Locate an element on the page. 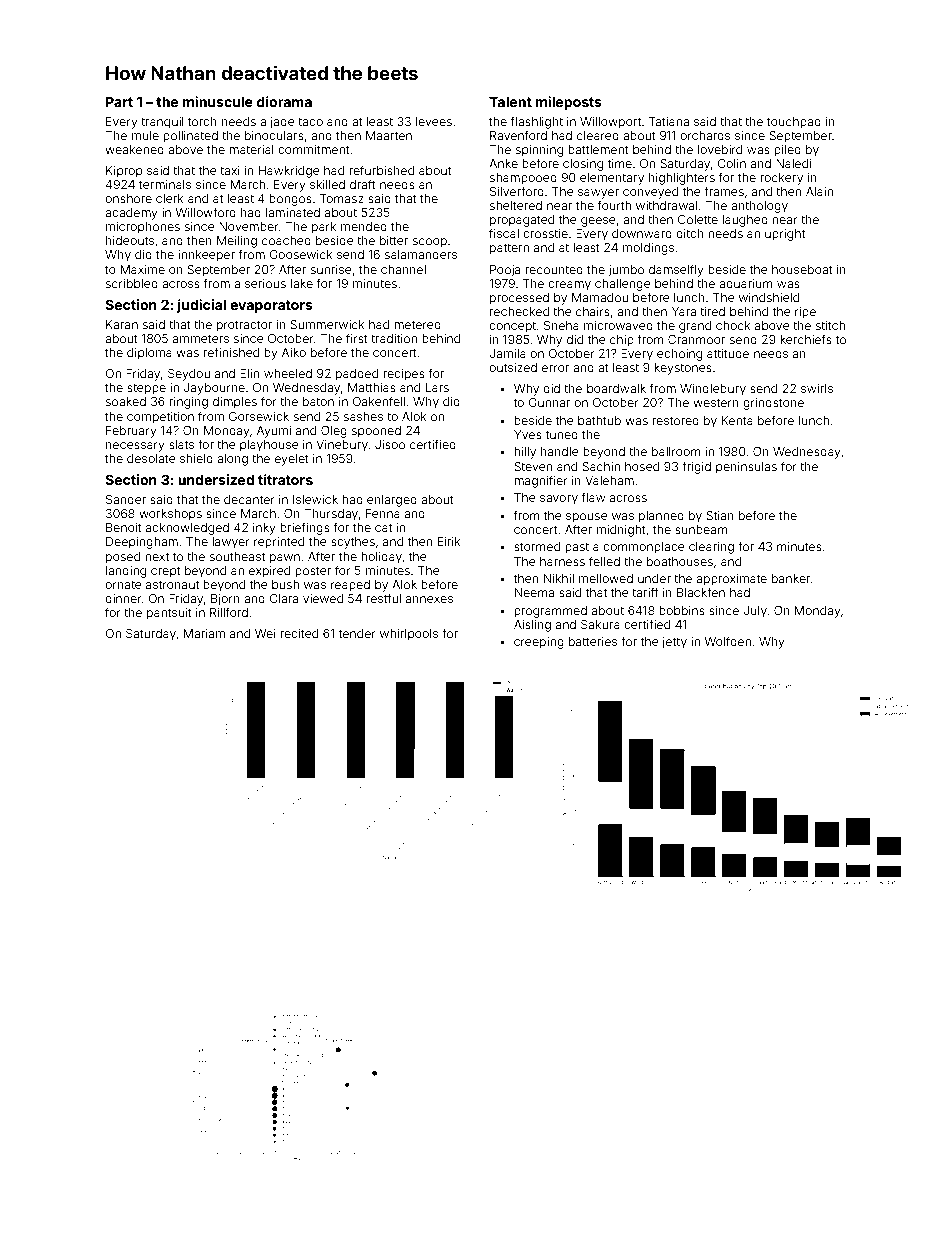 The height and width of the image is (1233, 952). Part is located at coordinates (119, 101).
